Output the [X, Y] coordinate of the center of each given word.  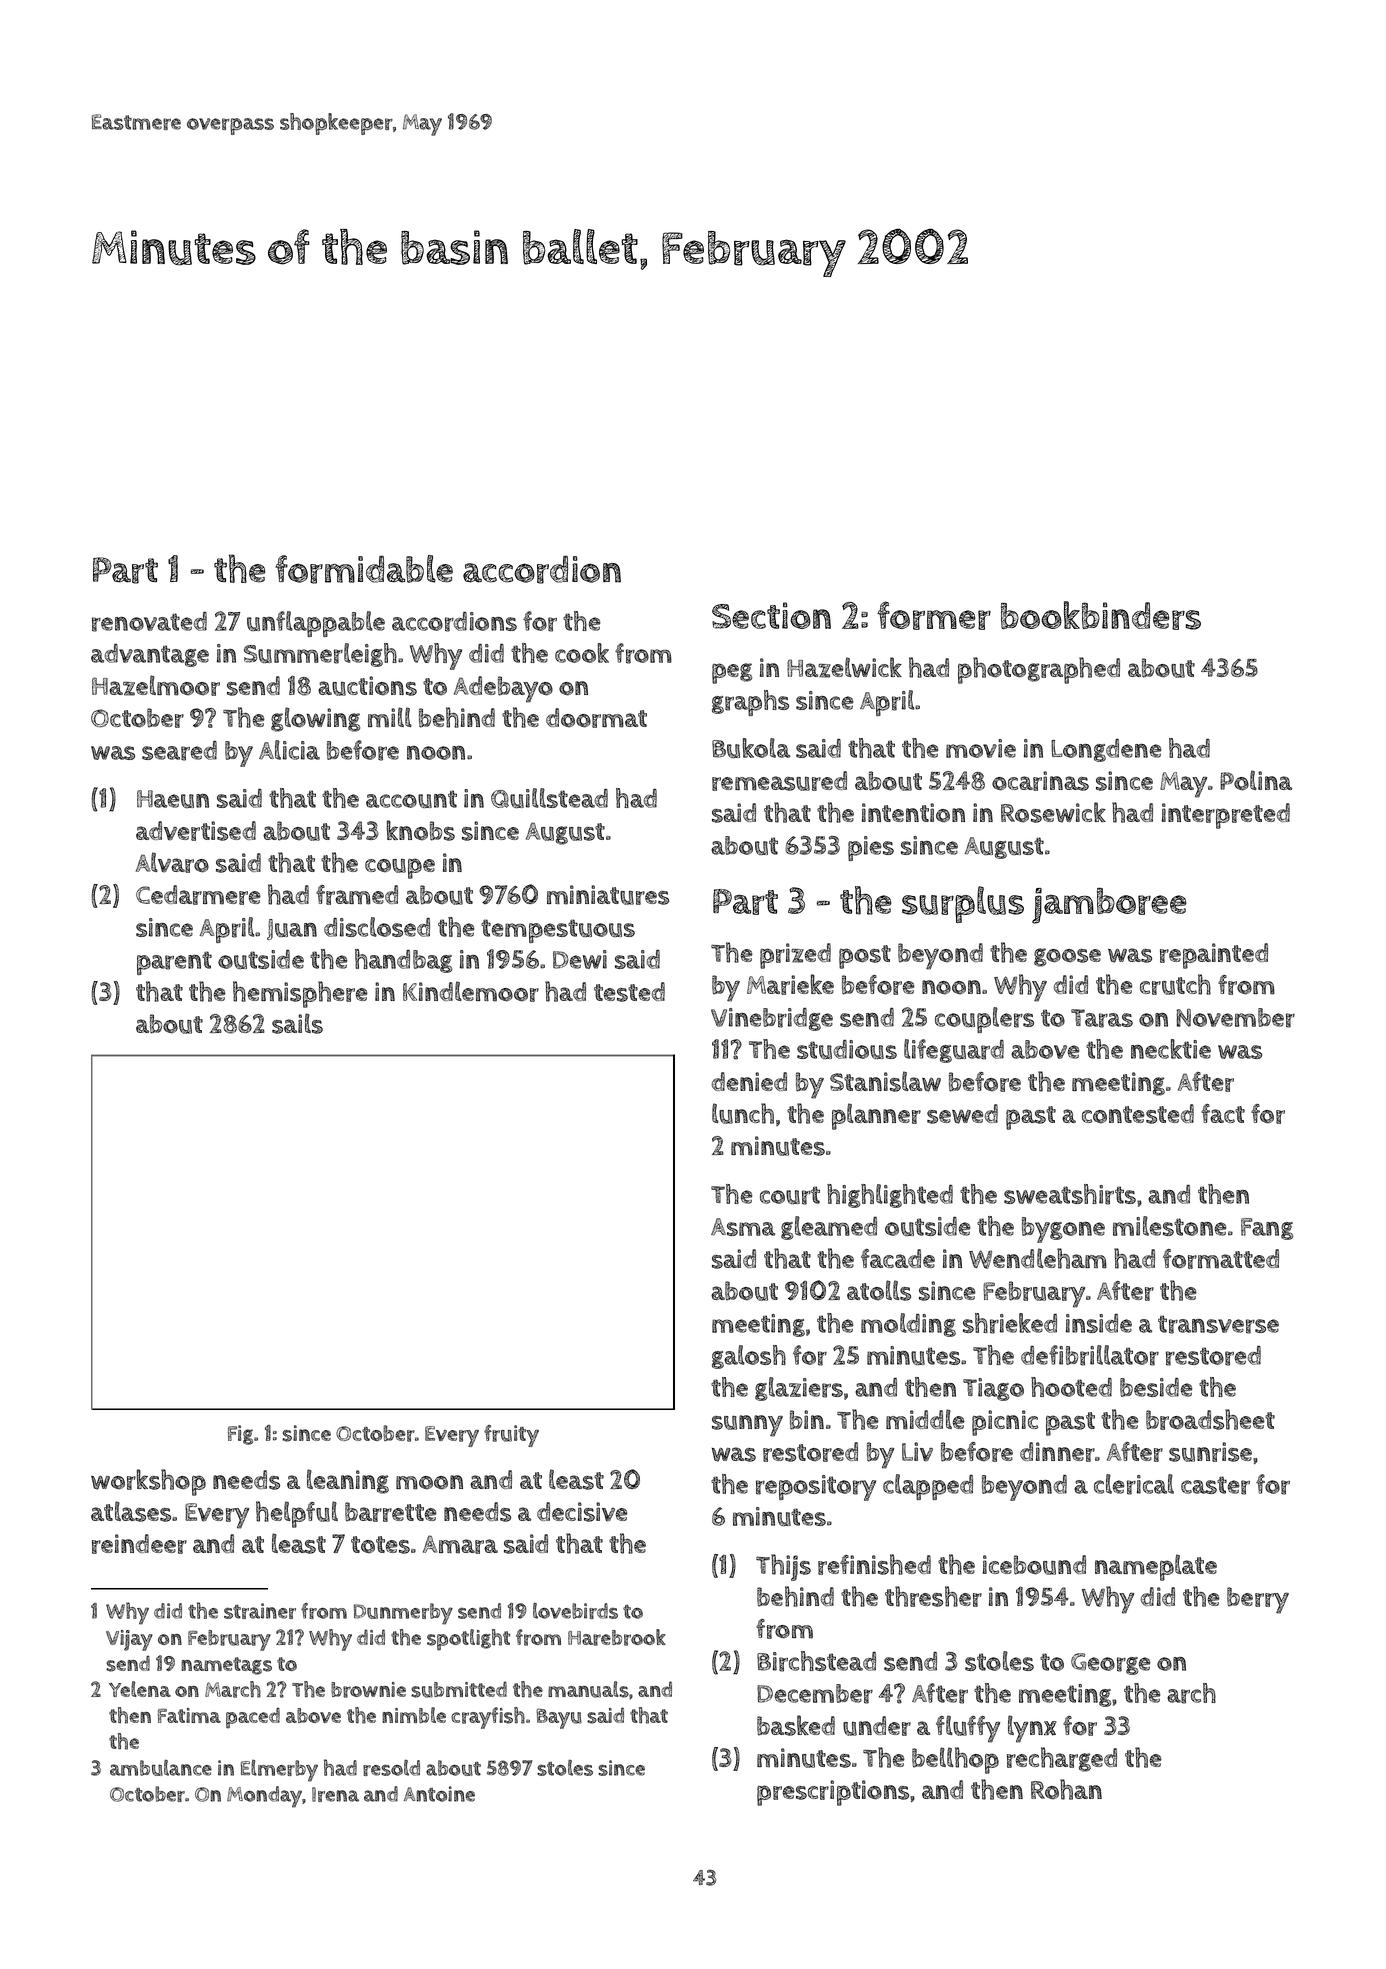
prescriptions [833, 1793]
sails [297, 1023]
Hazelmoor [156, 685]
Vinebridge [772, 1019]
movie [981, 748]
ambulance [161, 1767]
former [934, 615]
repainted [1214, 956]
